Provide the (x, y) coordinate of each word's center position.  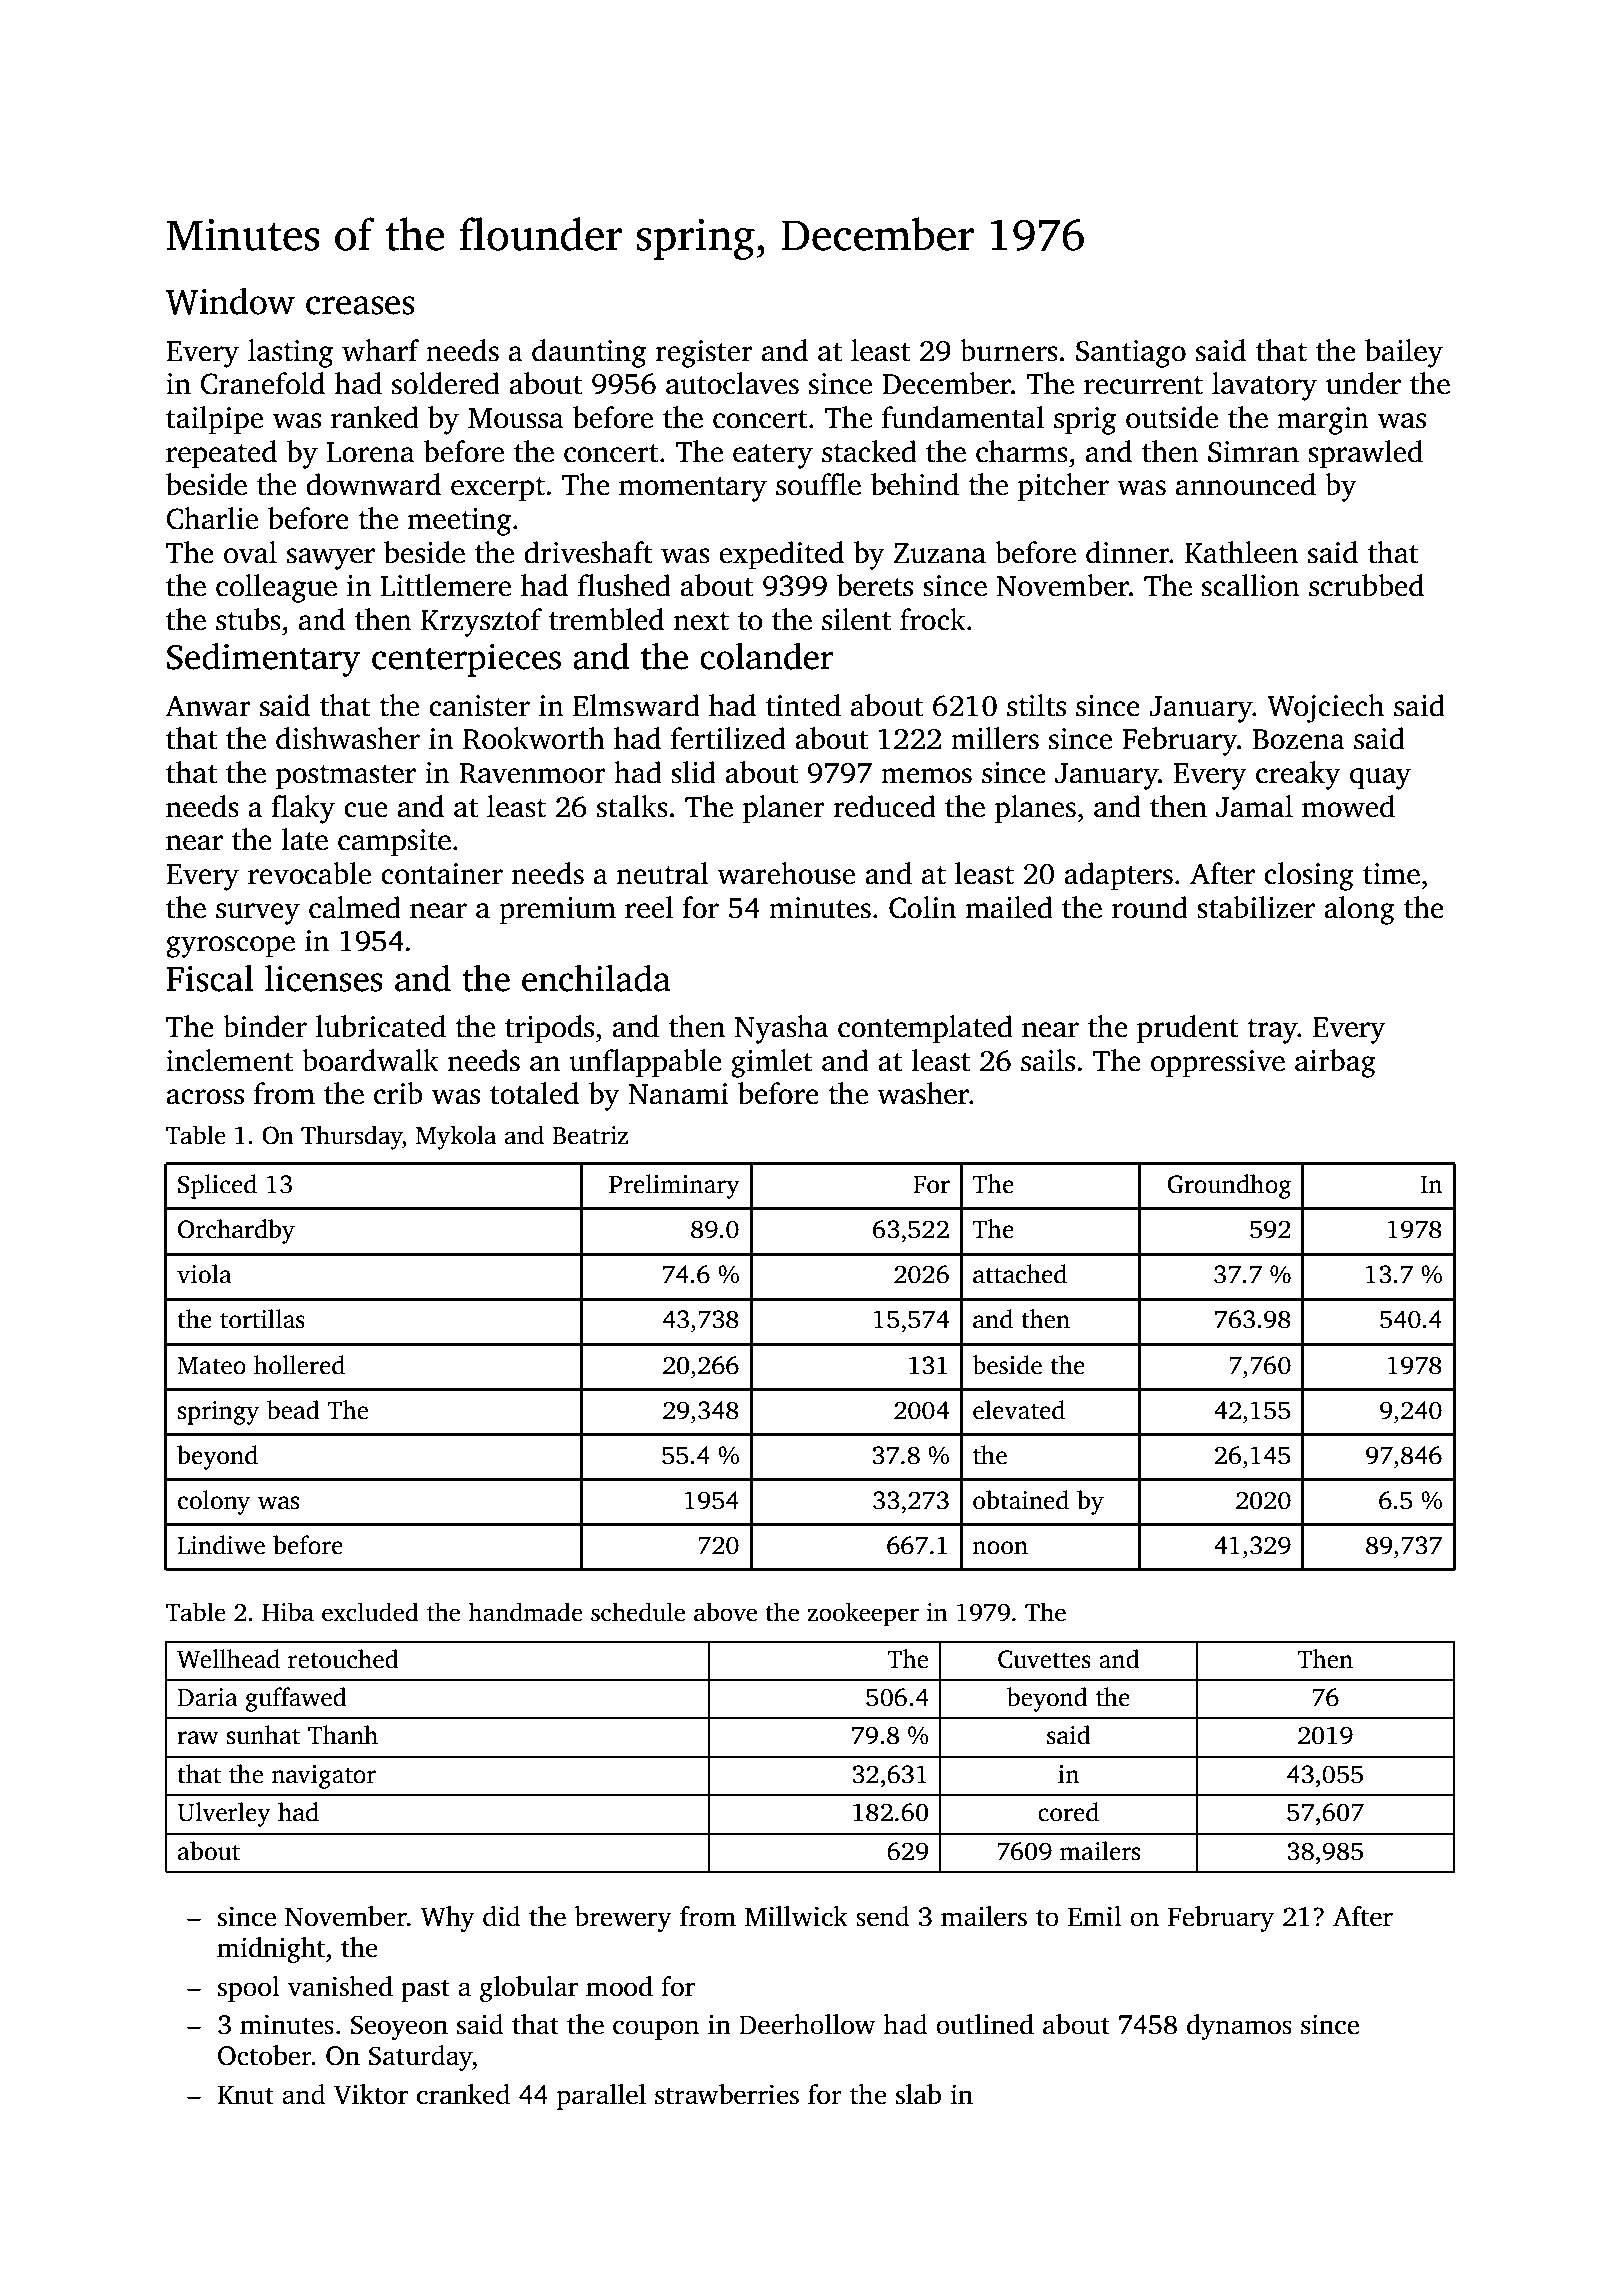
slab (918, 2094)
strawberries (727, 2094)
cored (1068, 1812)
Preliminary (674, 1186)
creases (360, 305)
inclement (229, 1060)
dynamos (1239, 2027)
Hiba (288, 1612)
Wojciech (1325, 708)
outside (1172, 417)
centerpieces (466, 660)
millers (995, 738)
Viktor (371, 2094)
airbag (1335, 1063)
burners (1009, 350)
